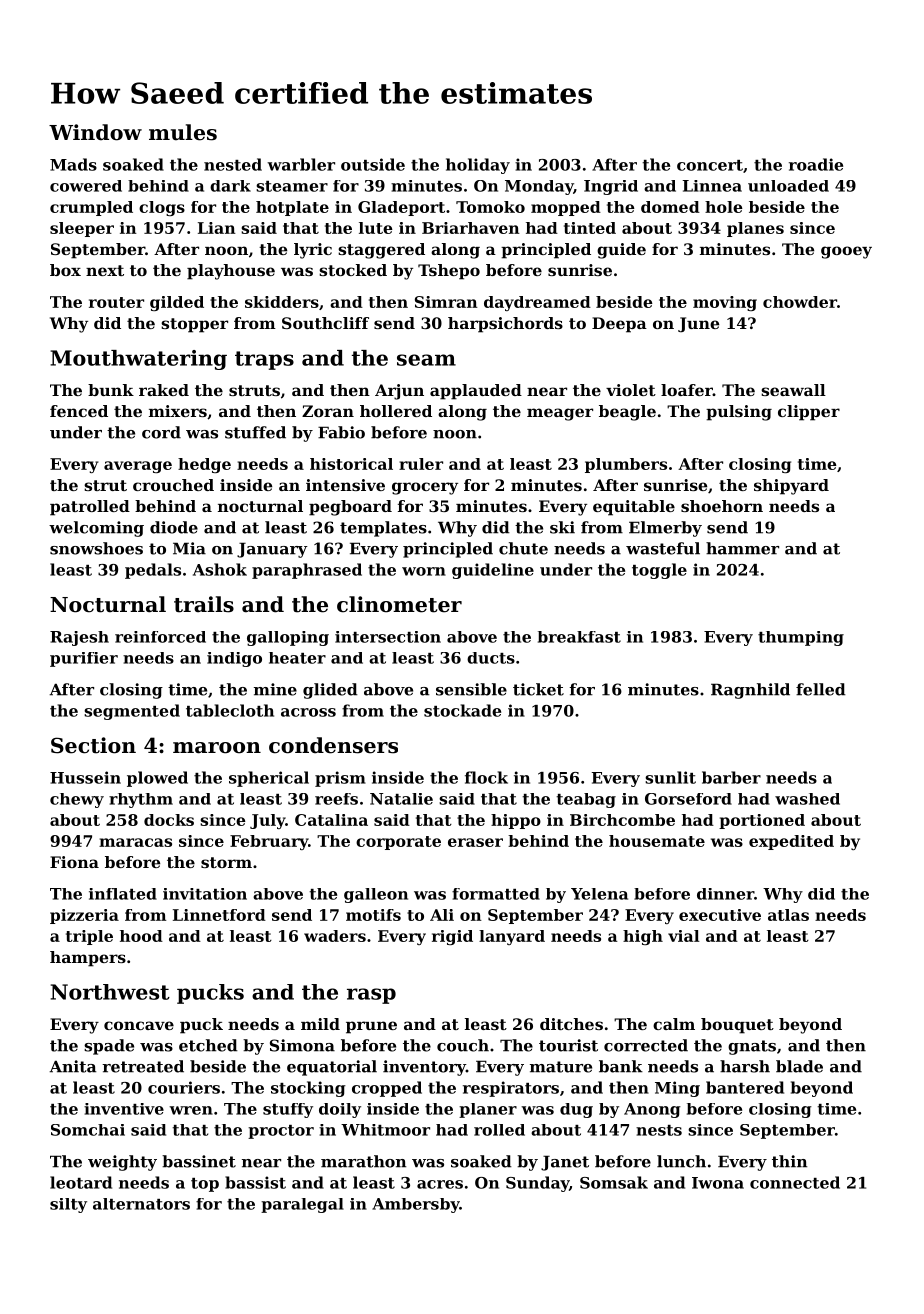  Describe the element at coordinates (269, 779) in the page. I see `spherical` at that location.
